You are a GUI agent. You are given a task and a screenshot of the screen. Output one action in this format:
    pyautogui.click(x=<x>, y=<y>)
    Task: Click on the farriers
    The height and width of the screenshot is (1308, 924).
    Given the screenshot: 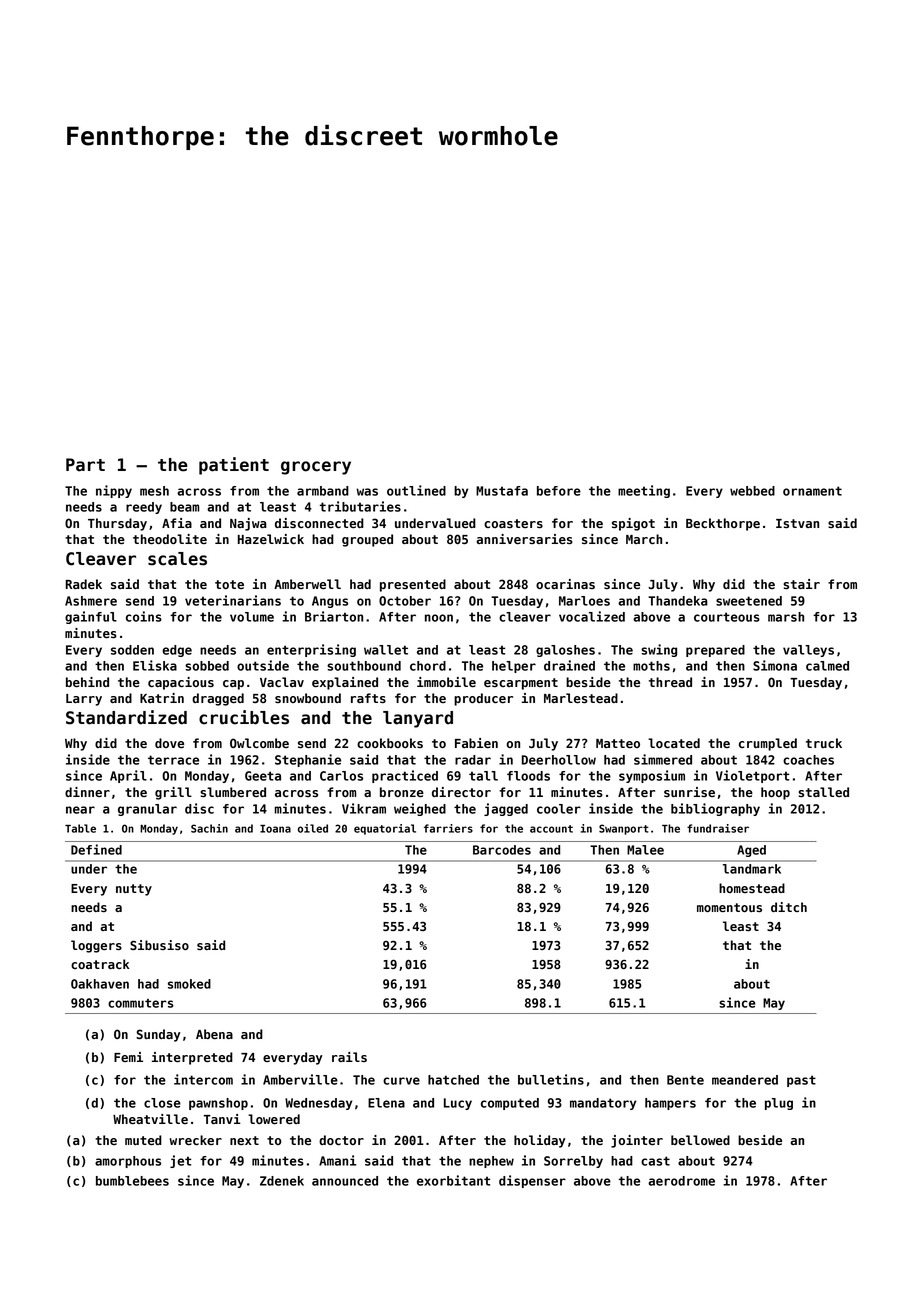 What is the action you would take?
    pyautogui.click(x=448, y=828)
